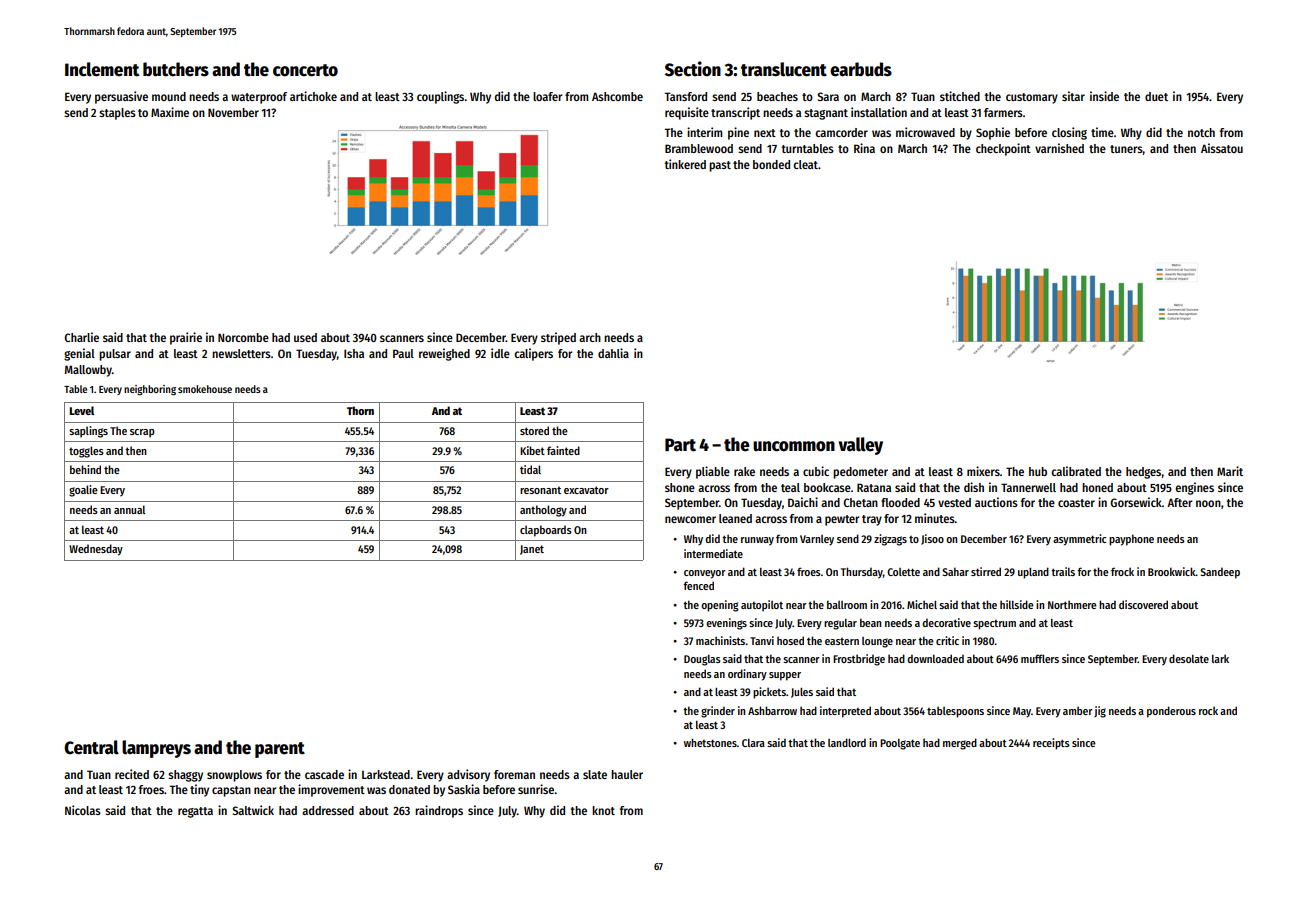  I want to click on staples, so click(117, 114).
